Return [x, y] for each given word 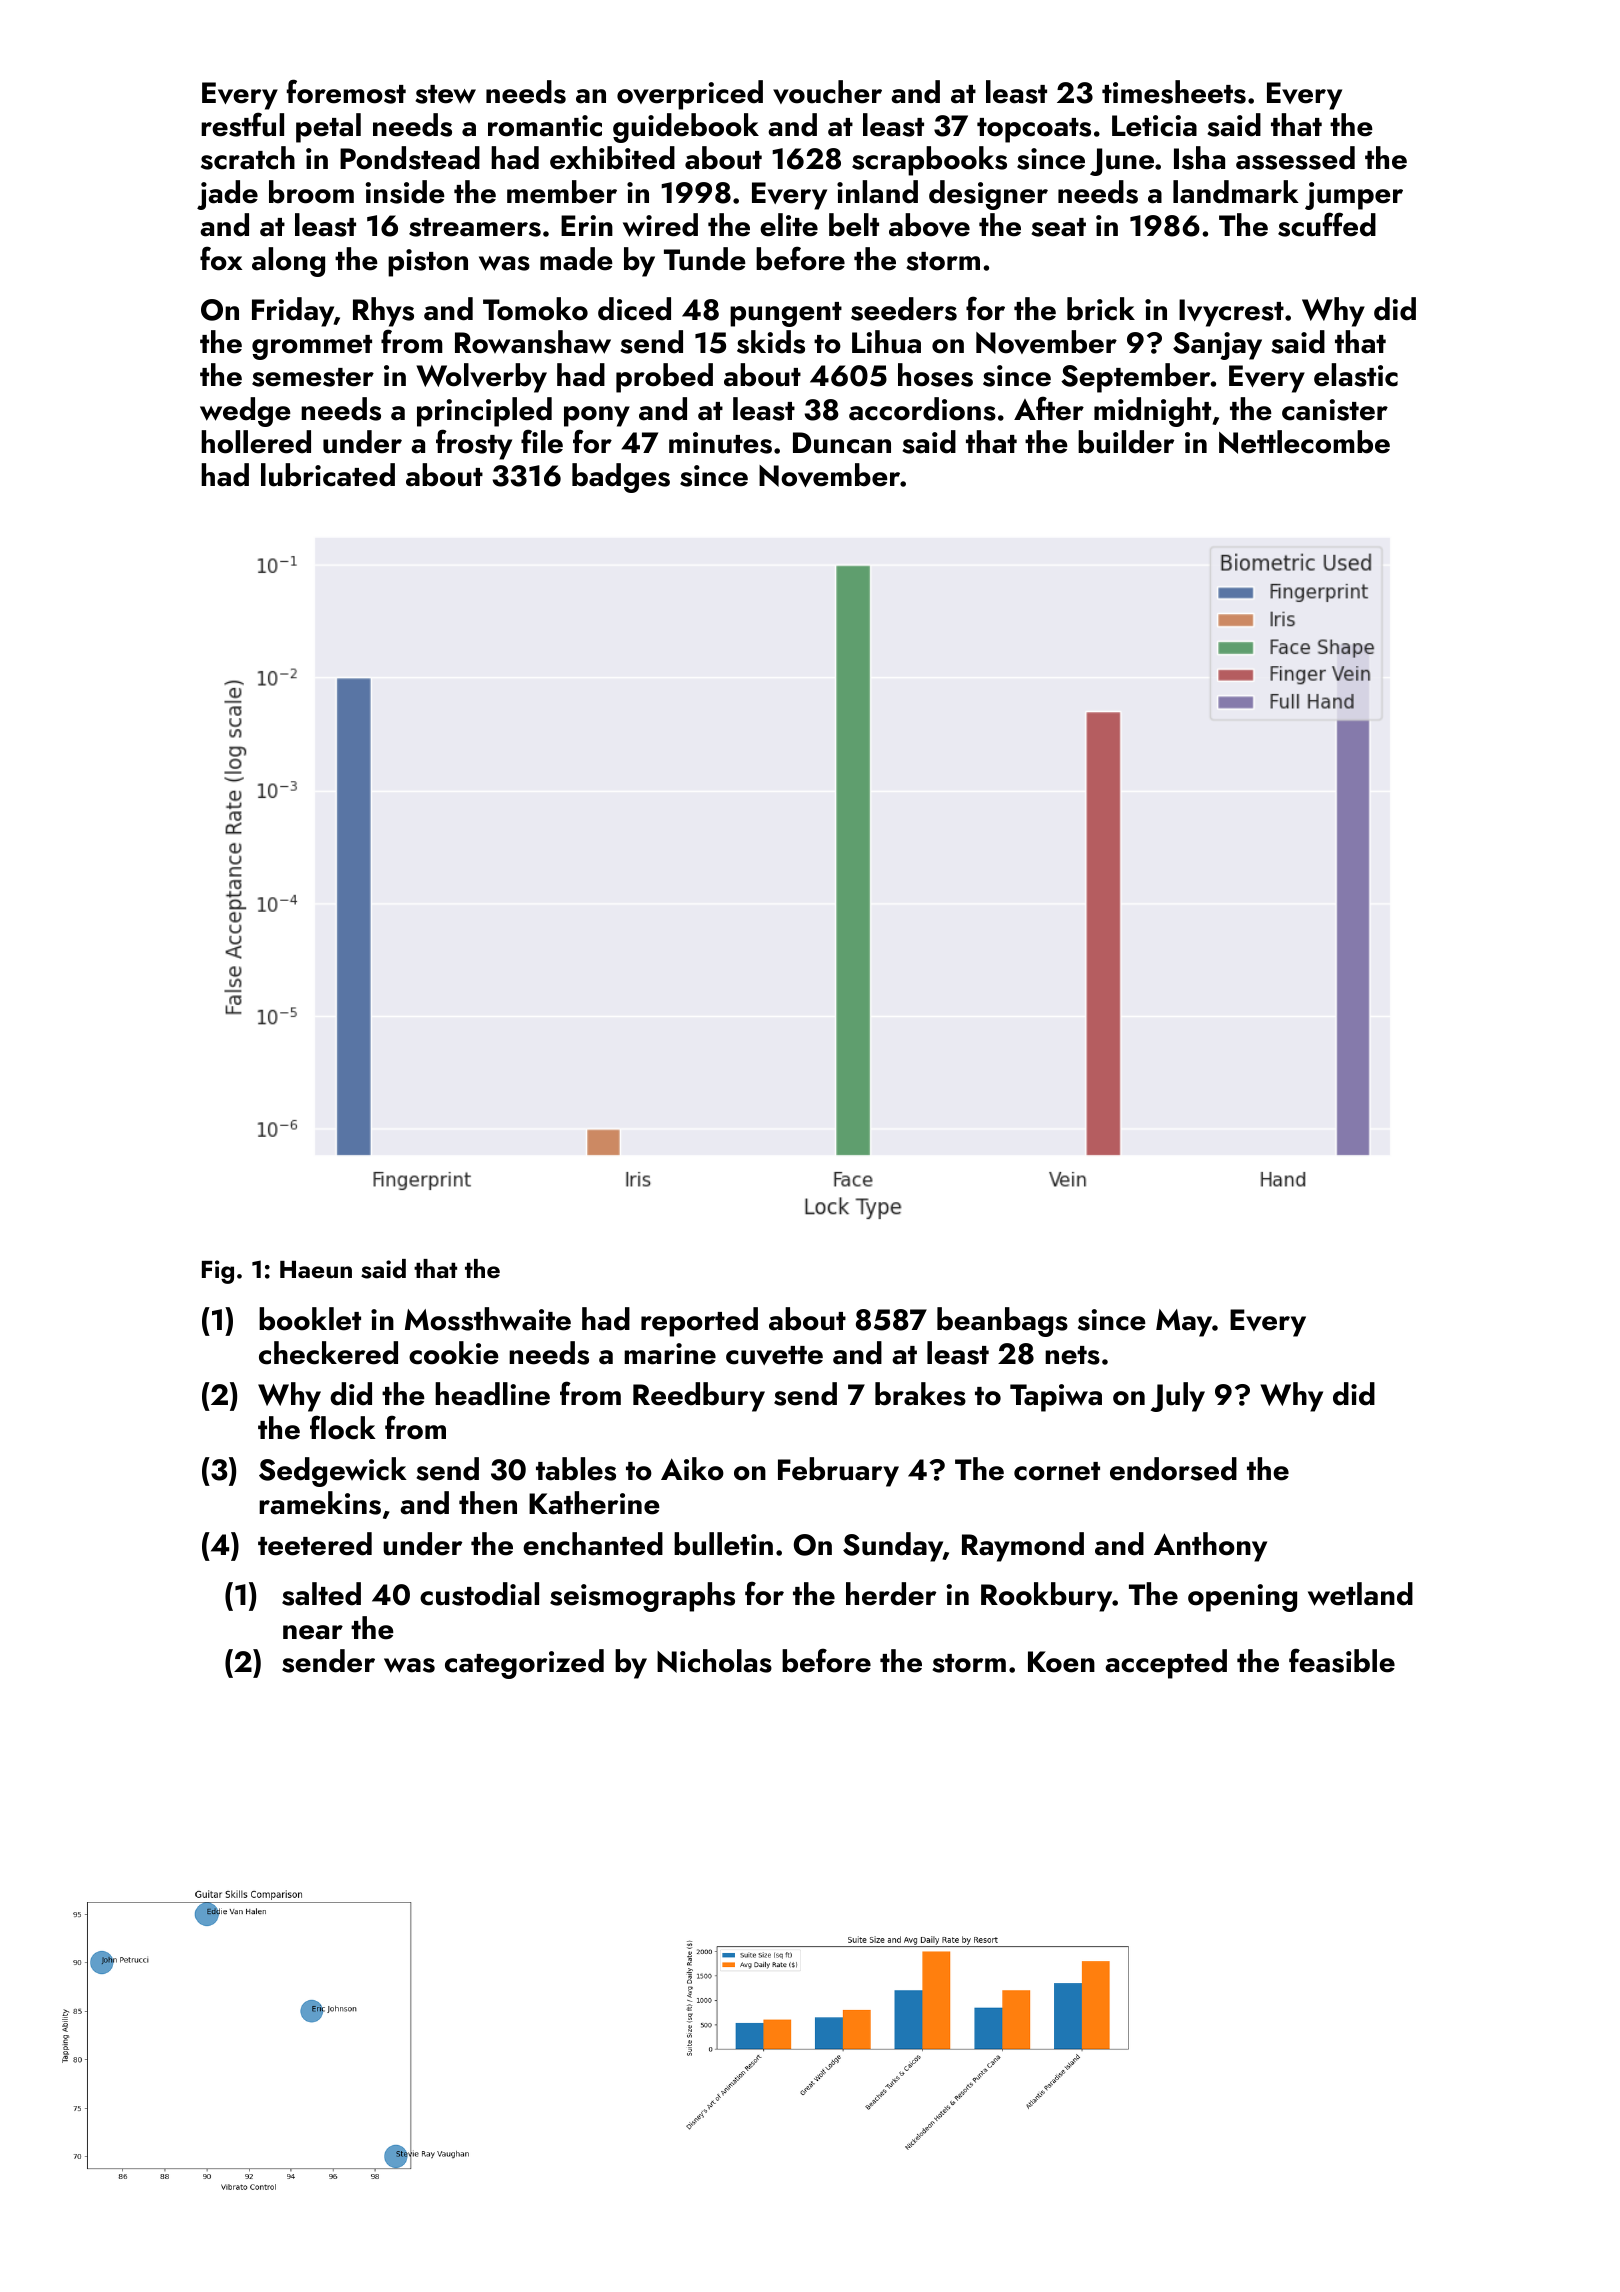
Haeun [316, 1270]
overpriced [690, 95]
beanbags [1002, 1322]
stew [445, 94]
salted [321, 1594]
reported [699, 1322]
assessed [1295, 158]
